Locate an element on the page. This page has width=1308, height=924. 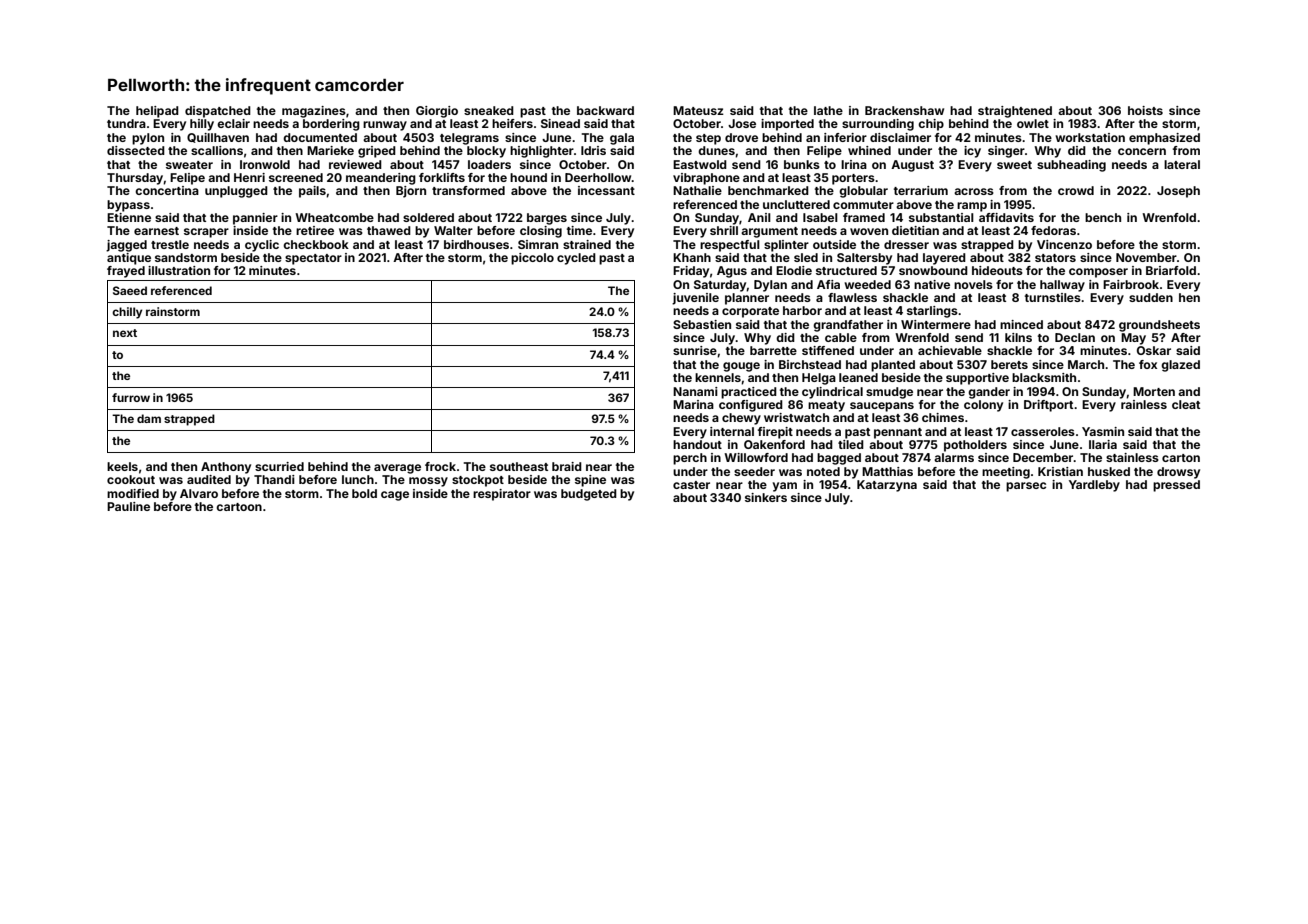
Wintermere is located at coordinates (936, 324).
